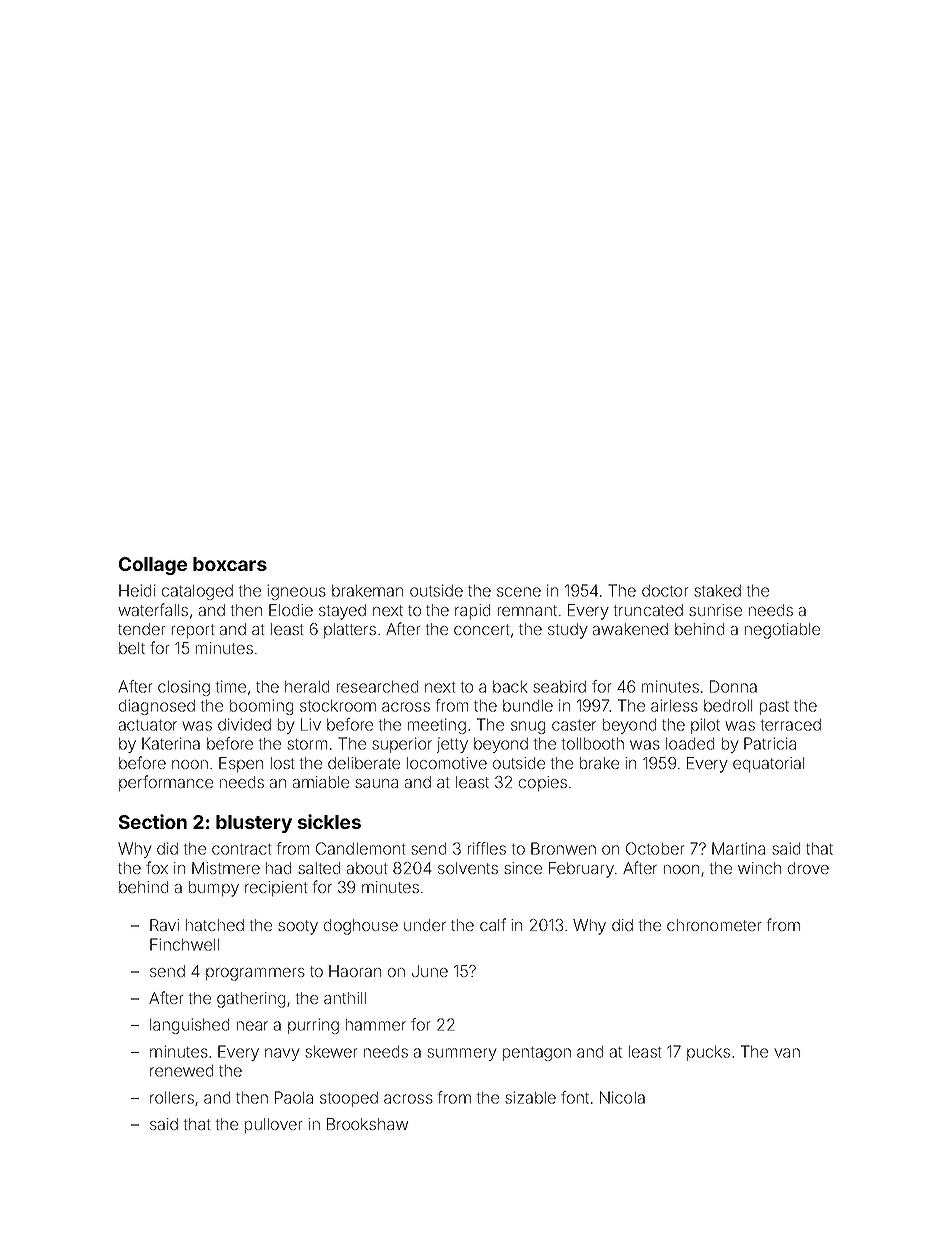 This screenshot has width=952, height=1233. Describe the element at coordinates (808, 868) in the screenshot. I see `drove` at that location.
